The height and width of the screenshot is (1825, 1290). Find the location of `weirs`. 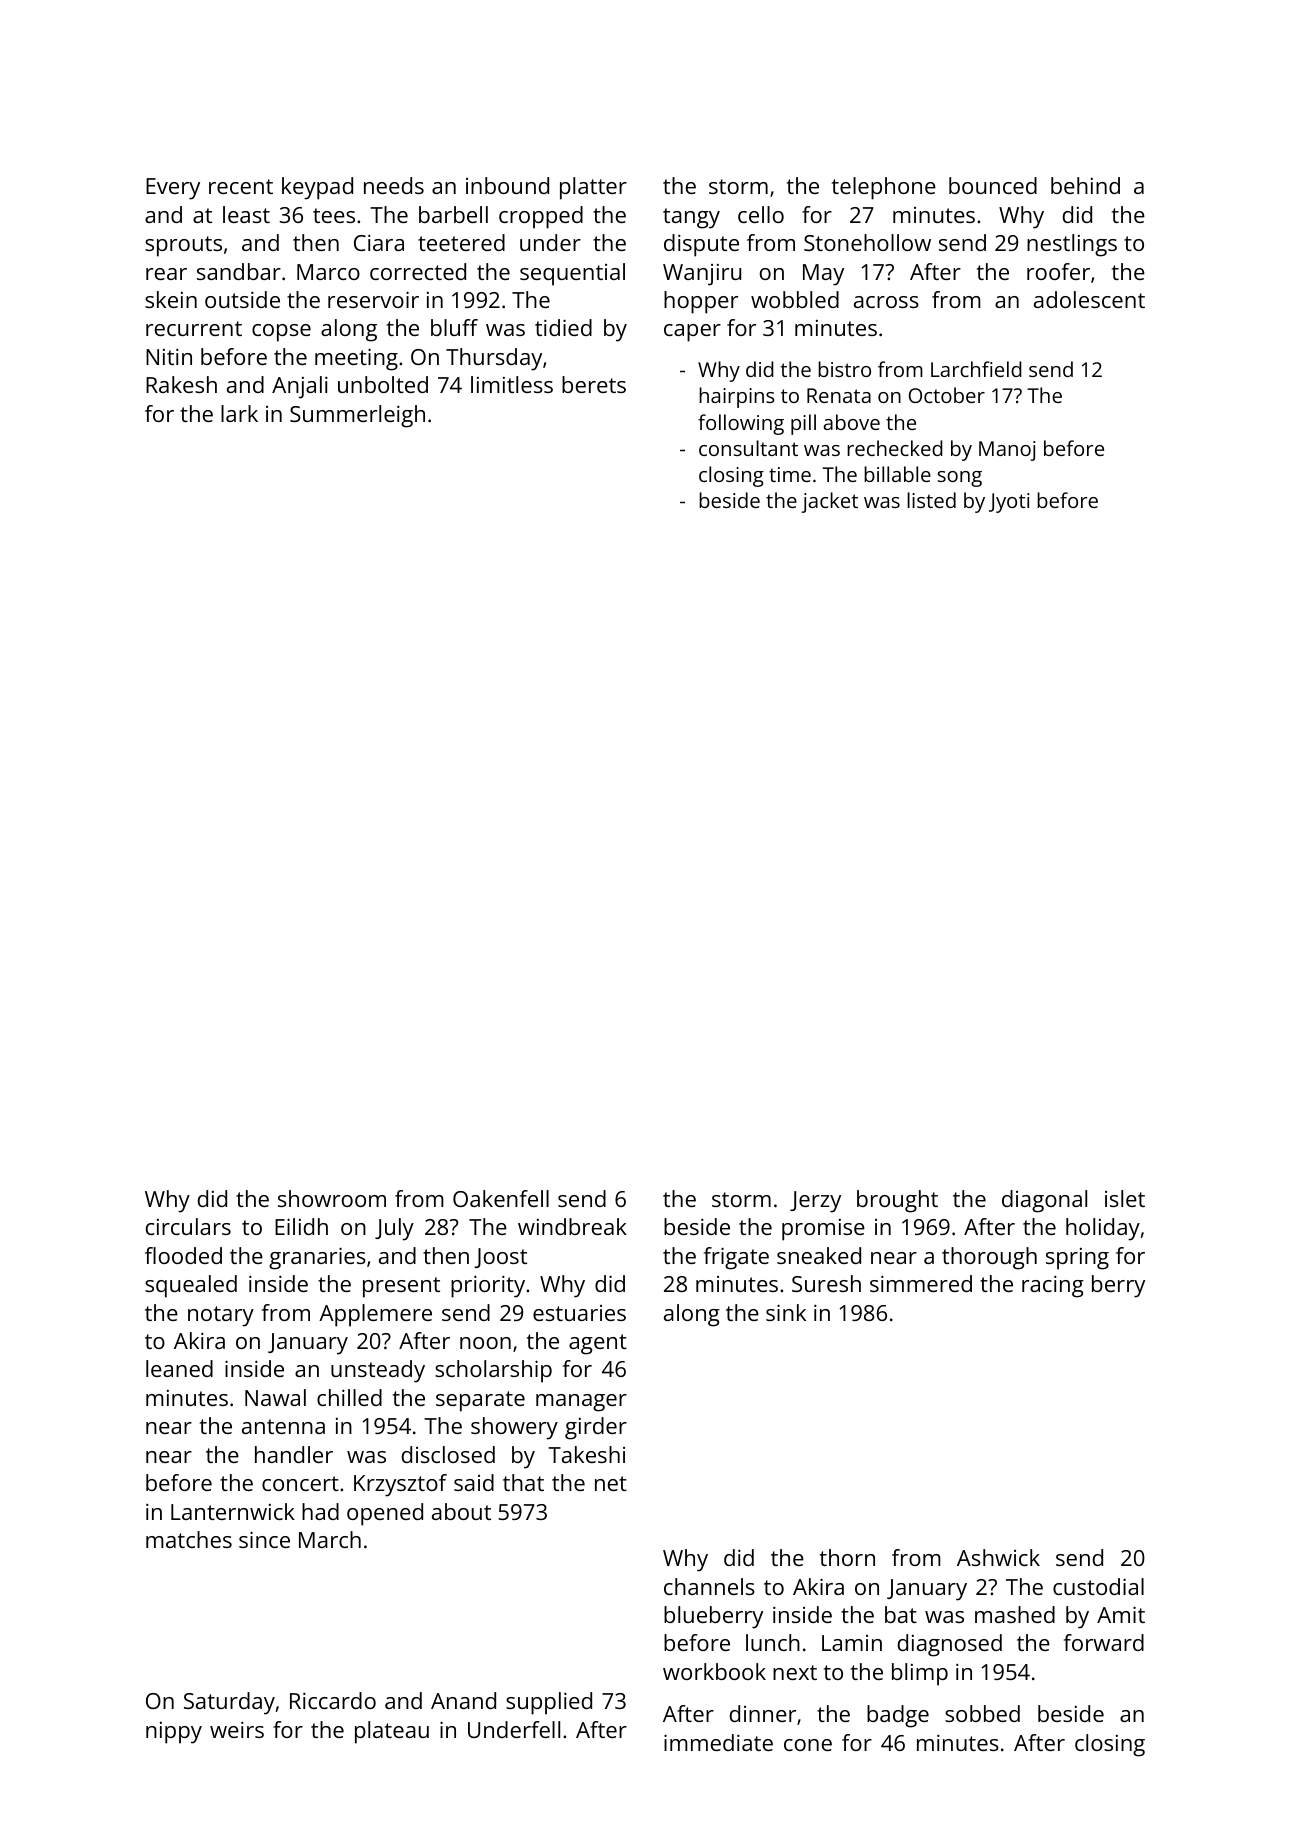

weirs is located at coordinates (237, 1729).
